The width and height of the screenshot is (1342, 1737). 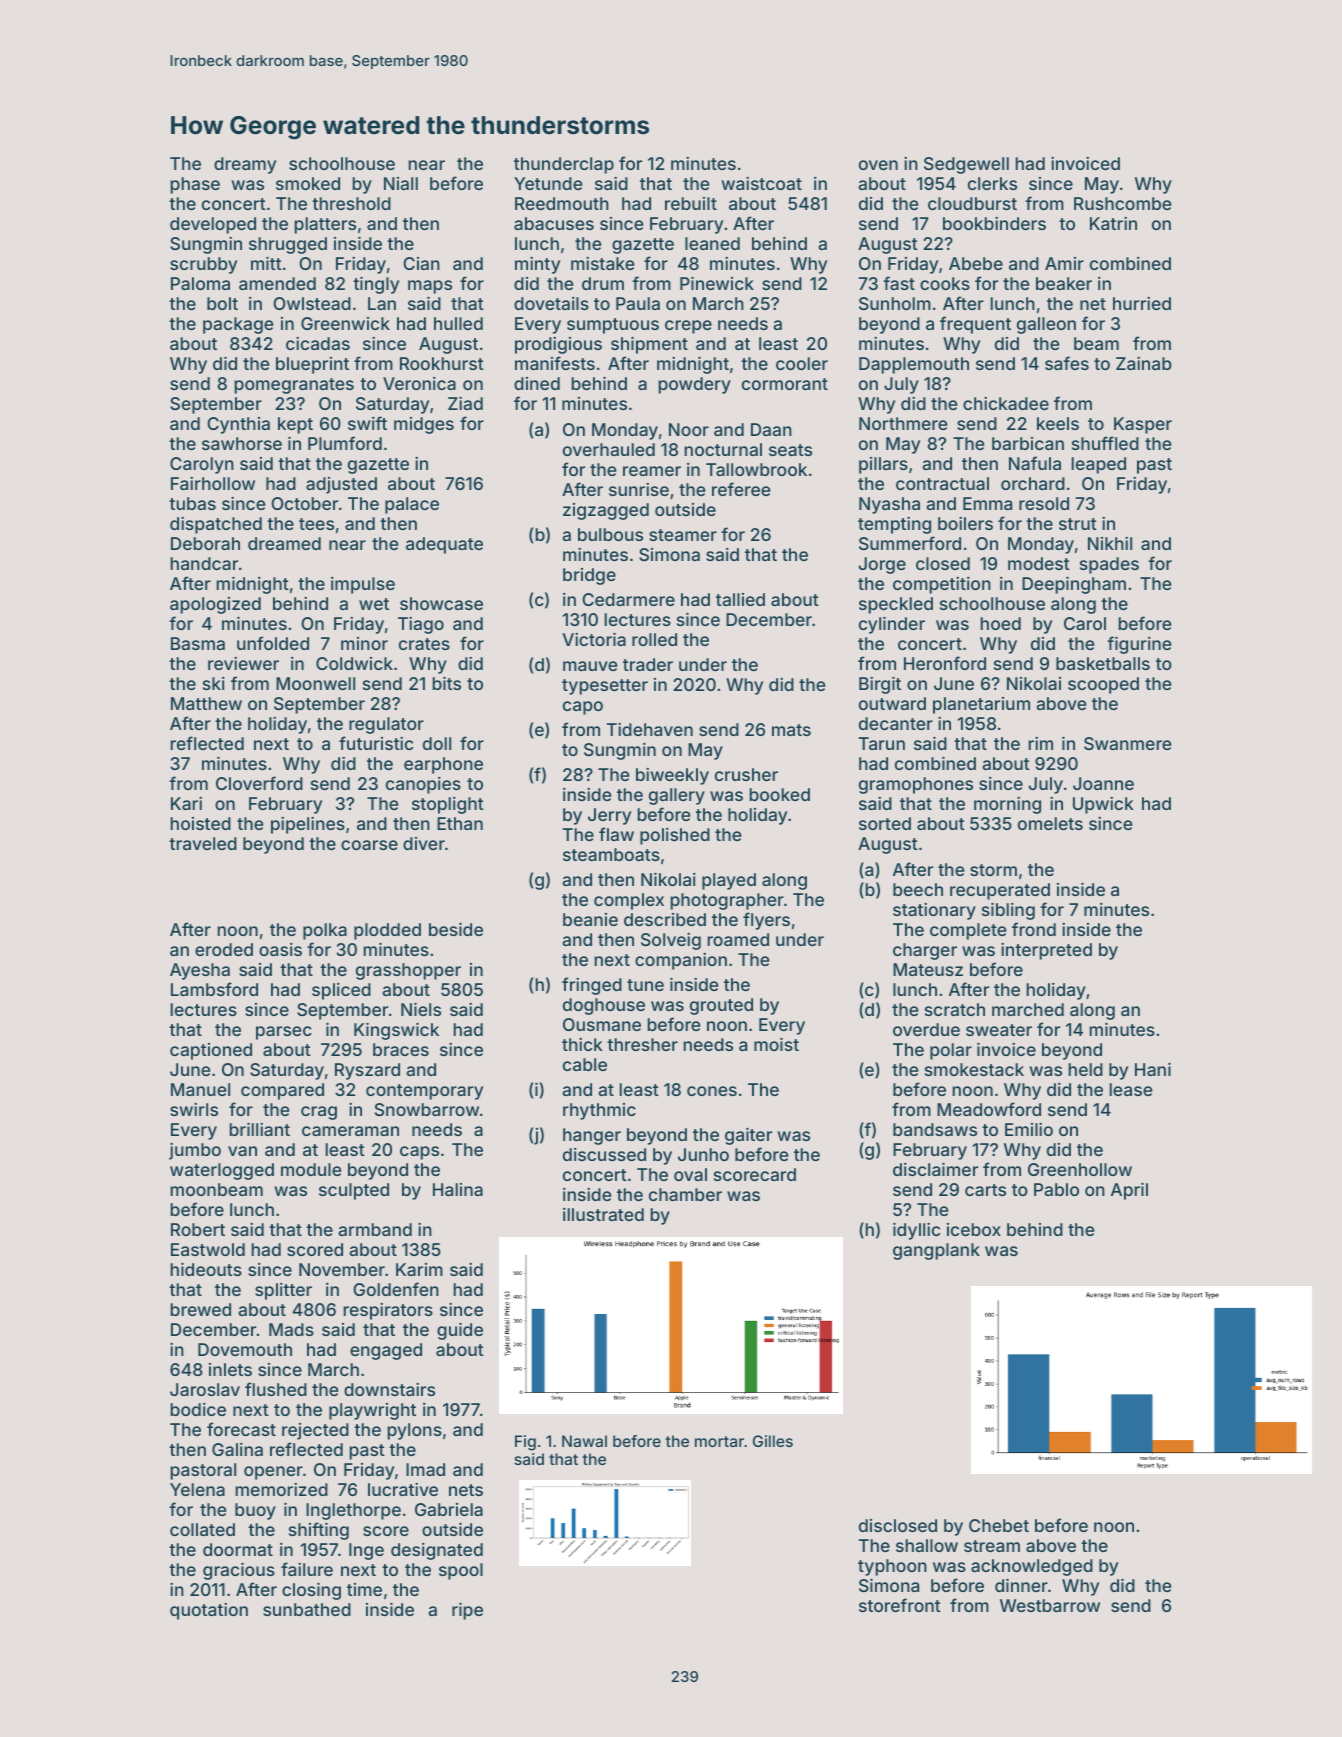 What do you see at coordinates (1058, 423) in the screenshot?
I see `keels` at bounding box center [1058, 423].
